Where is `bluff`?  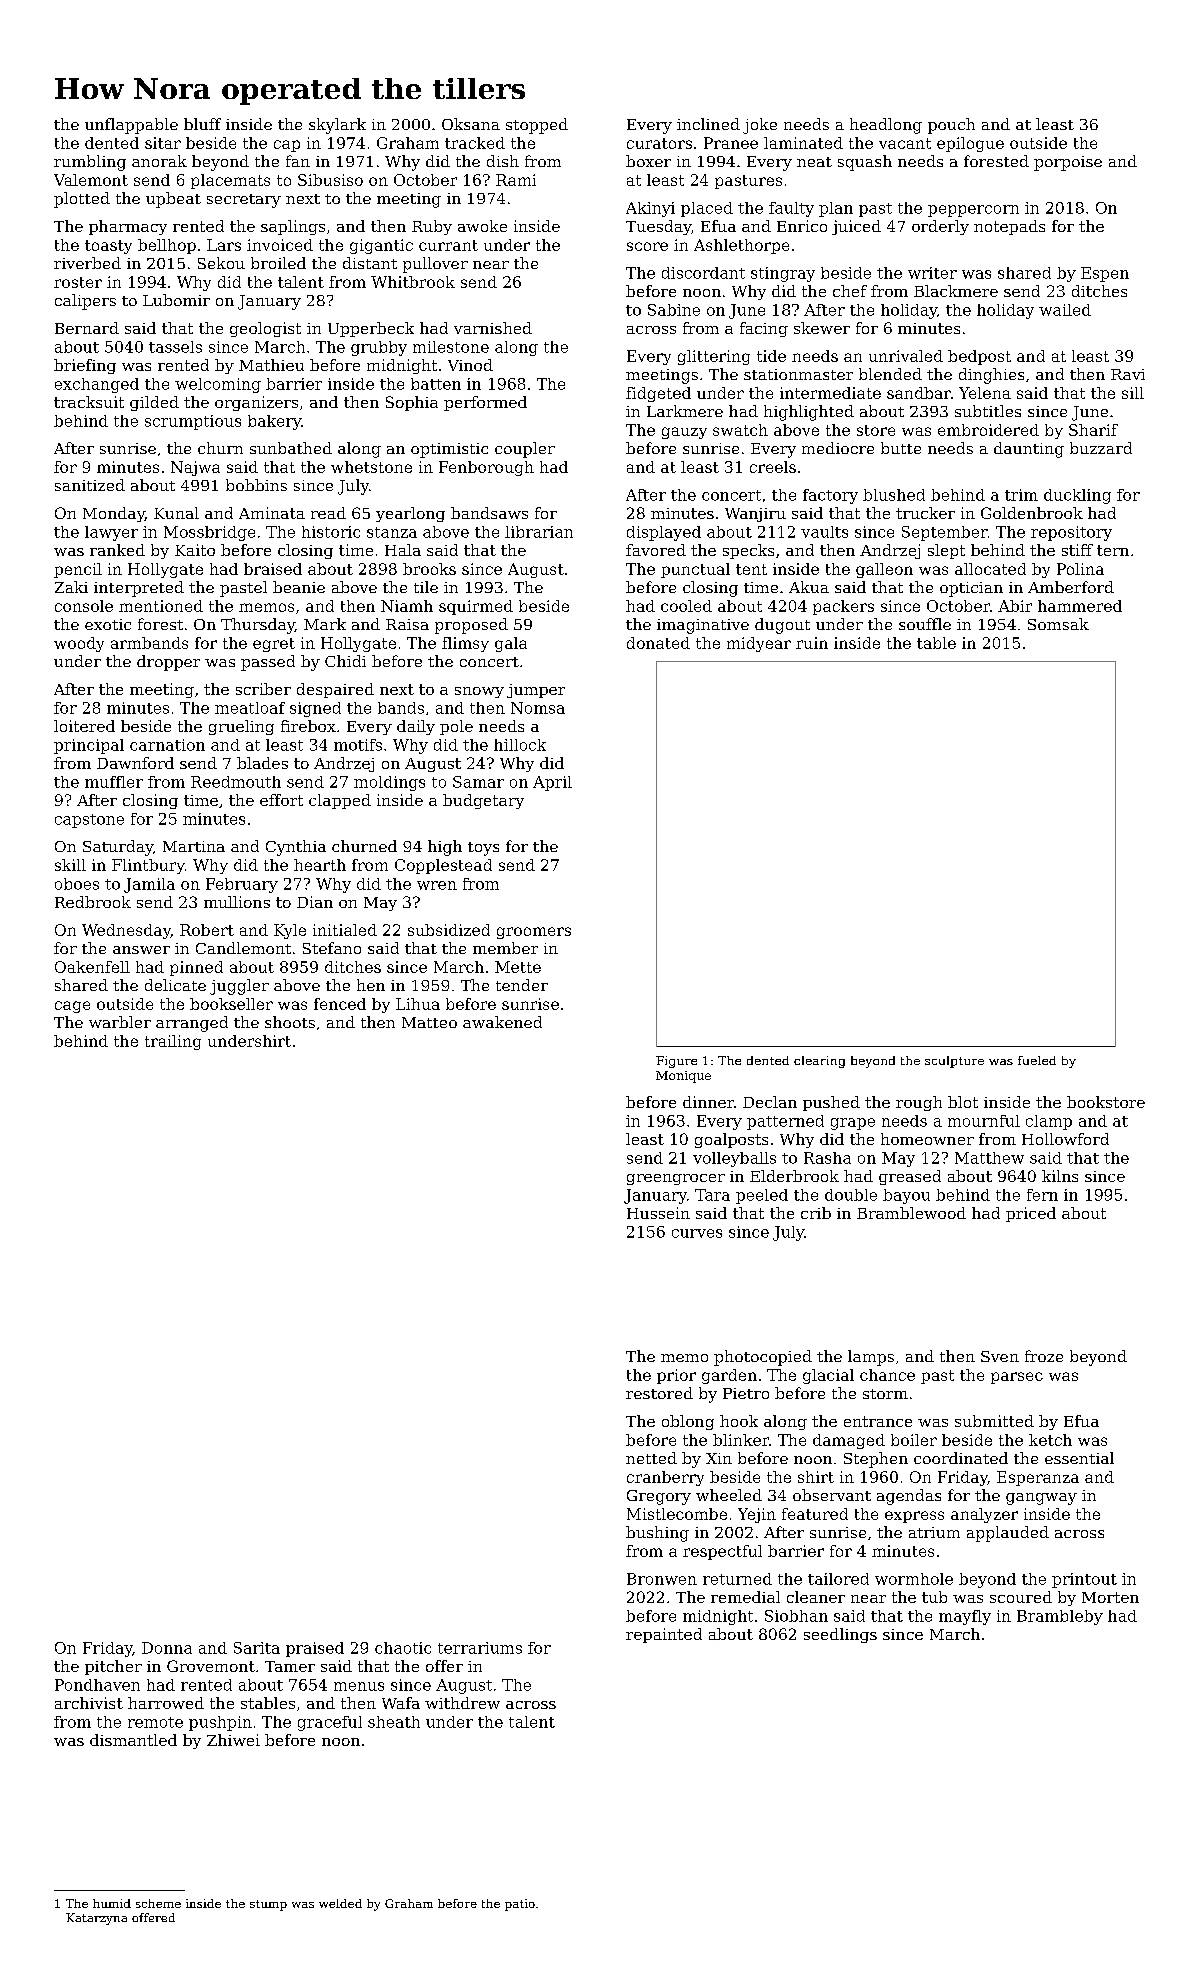 bluff is located at coordinates (202, 124).
